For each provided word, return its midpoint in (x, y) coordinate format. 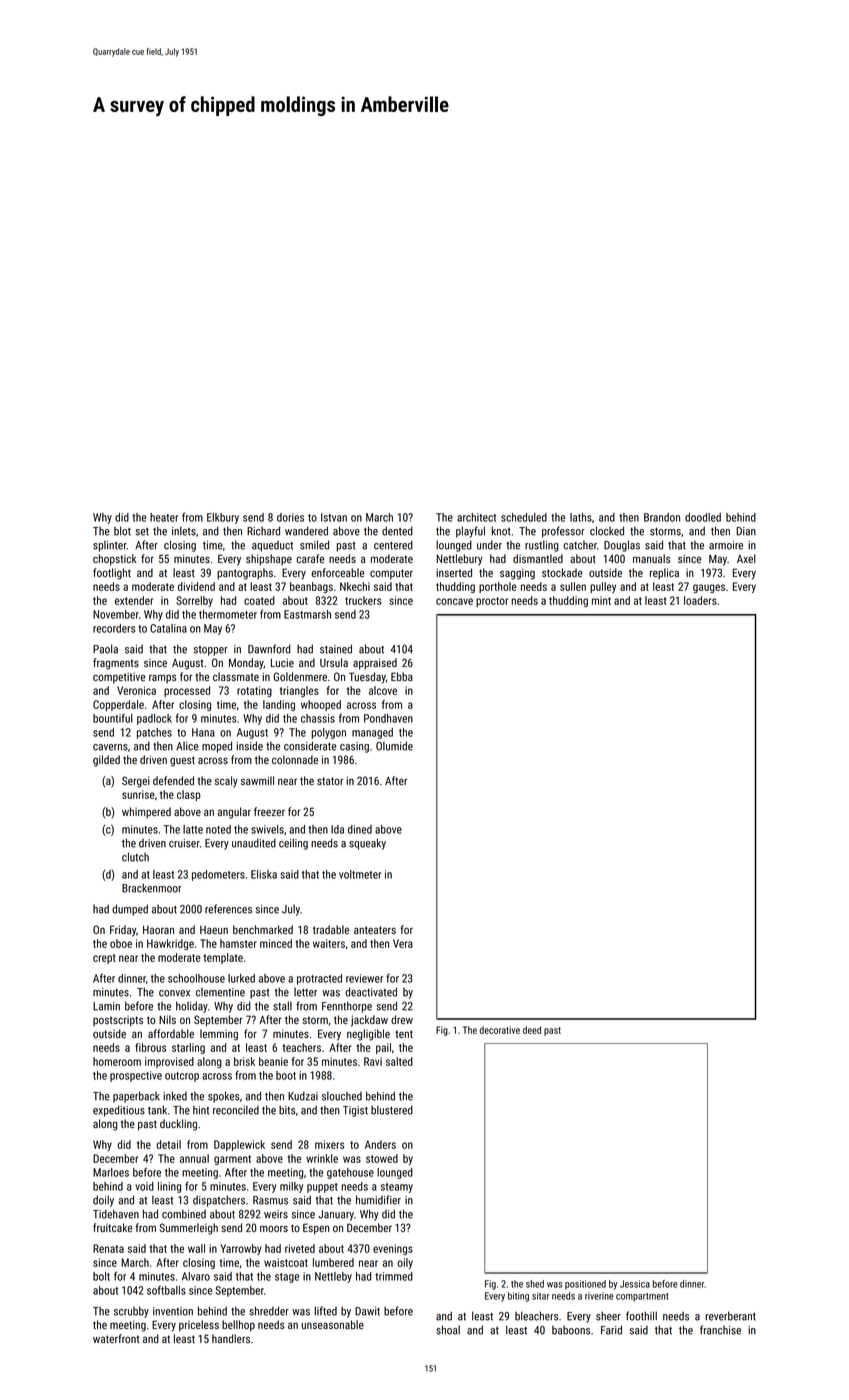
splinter (110, 546)
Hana (203, 732)
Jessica (635, 1284)
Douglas (622, 546)
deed (532, 1030)
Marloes (111, 1172)
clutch (135, 857)
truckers (363, 600)
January (336, 1215)
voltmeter (360, 874)
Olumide (394, 746)
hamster (238, 943)
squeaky (367, 844)
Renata (108, 1248)
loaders (700, 600)
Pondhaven (388, 718)
